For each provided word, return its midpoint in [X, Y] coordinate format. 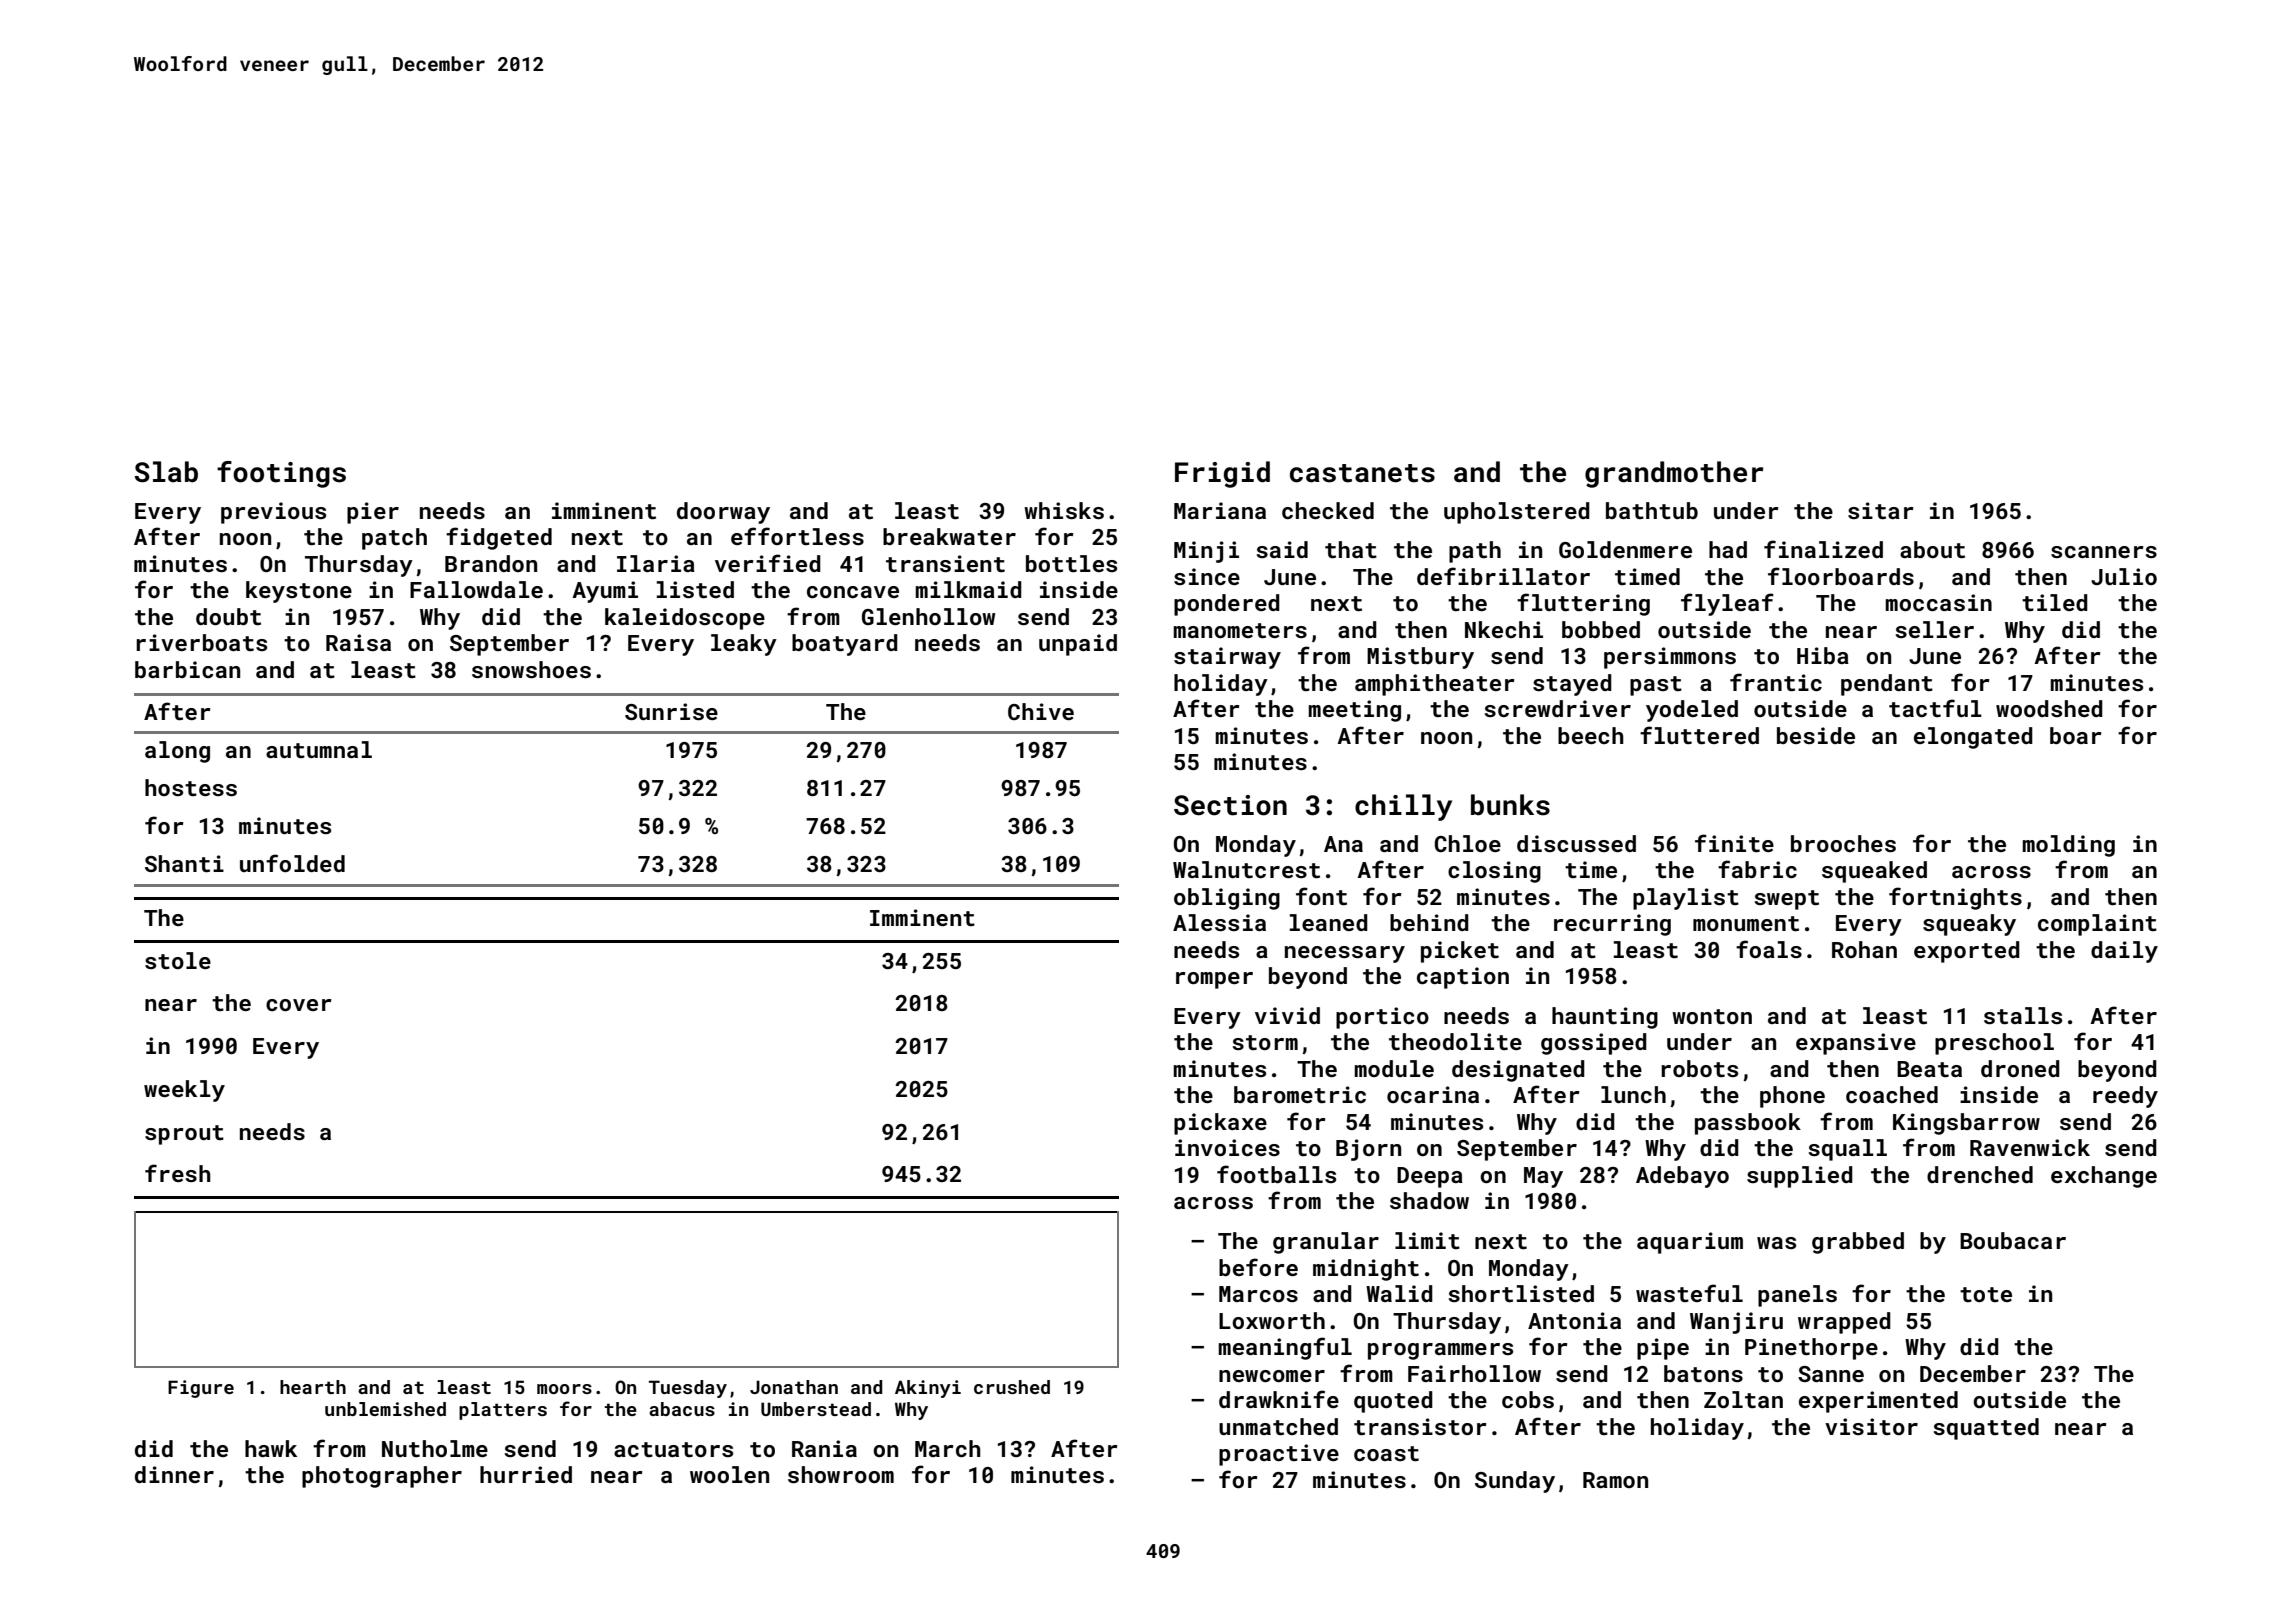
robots [1699, 1068]
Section [1230, 805]
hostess [191, 787]
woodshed [2049, 708]
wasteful [1689, 1293]
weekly [184, 1091]
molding [2068, 846]
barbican [187, 669]
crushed [1012, 1387]
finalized [1823, 549]
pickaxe [1220, 1124]
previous [273, 513]
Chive [1041, 711]
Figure [201, 1389]
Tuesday [688, 1389]
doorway [723, 513]
